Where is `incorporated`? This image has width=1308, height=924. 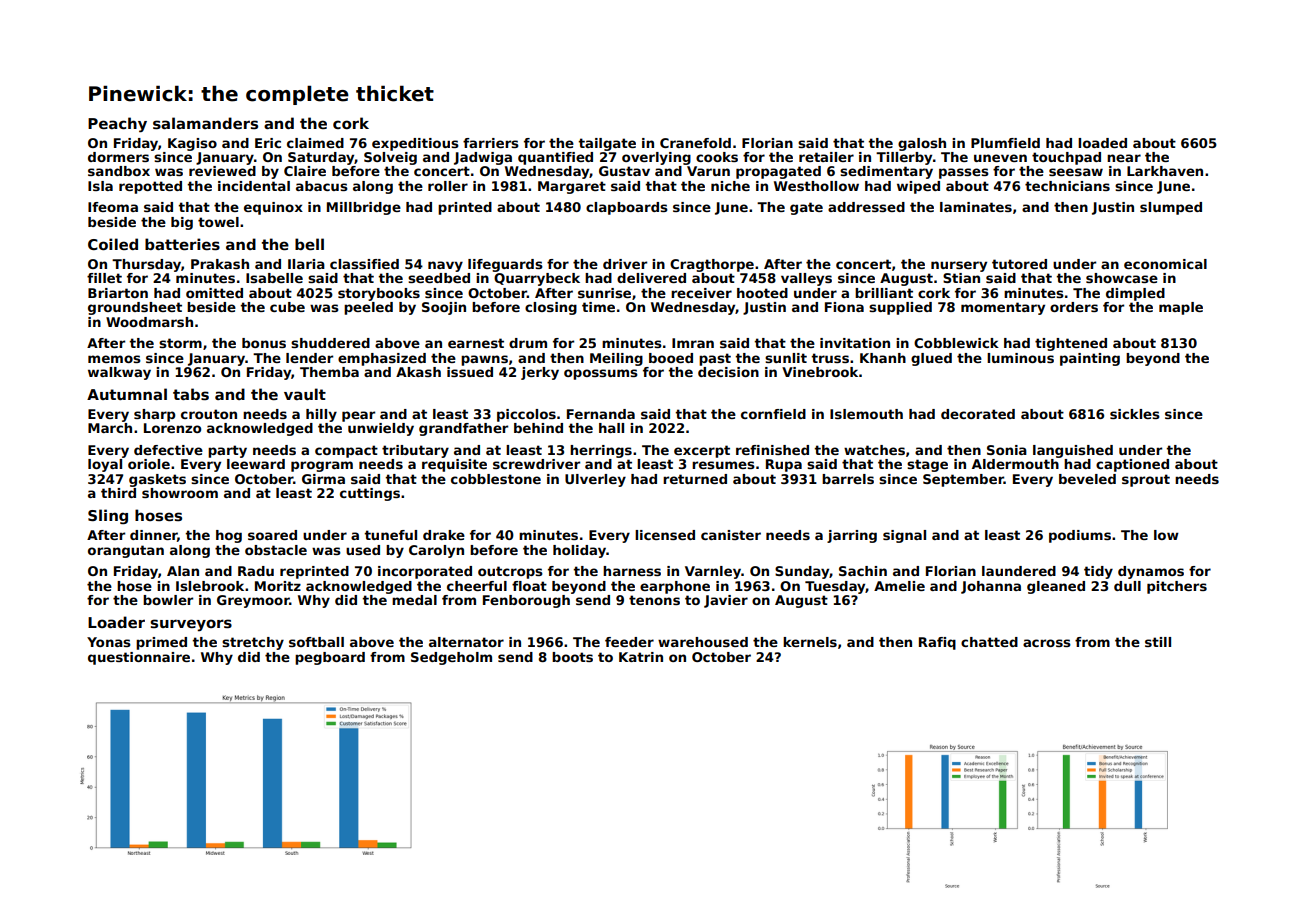 incorporated is located at coordinates (425, 572).
